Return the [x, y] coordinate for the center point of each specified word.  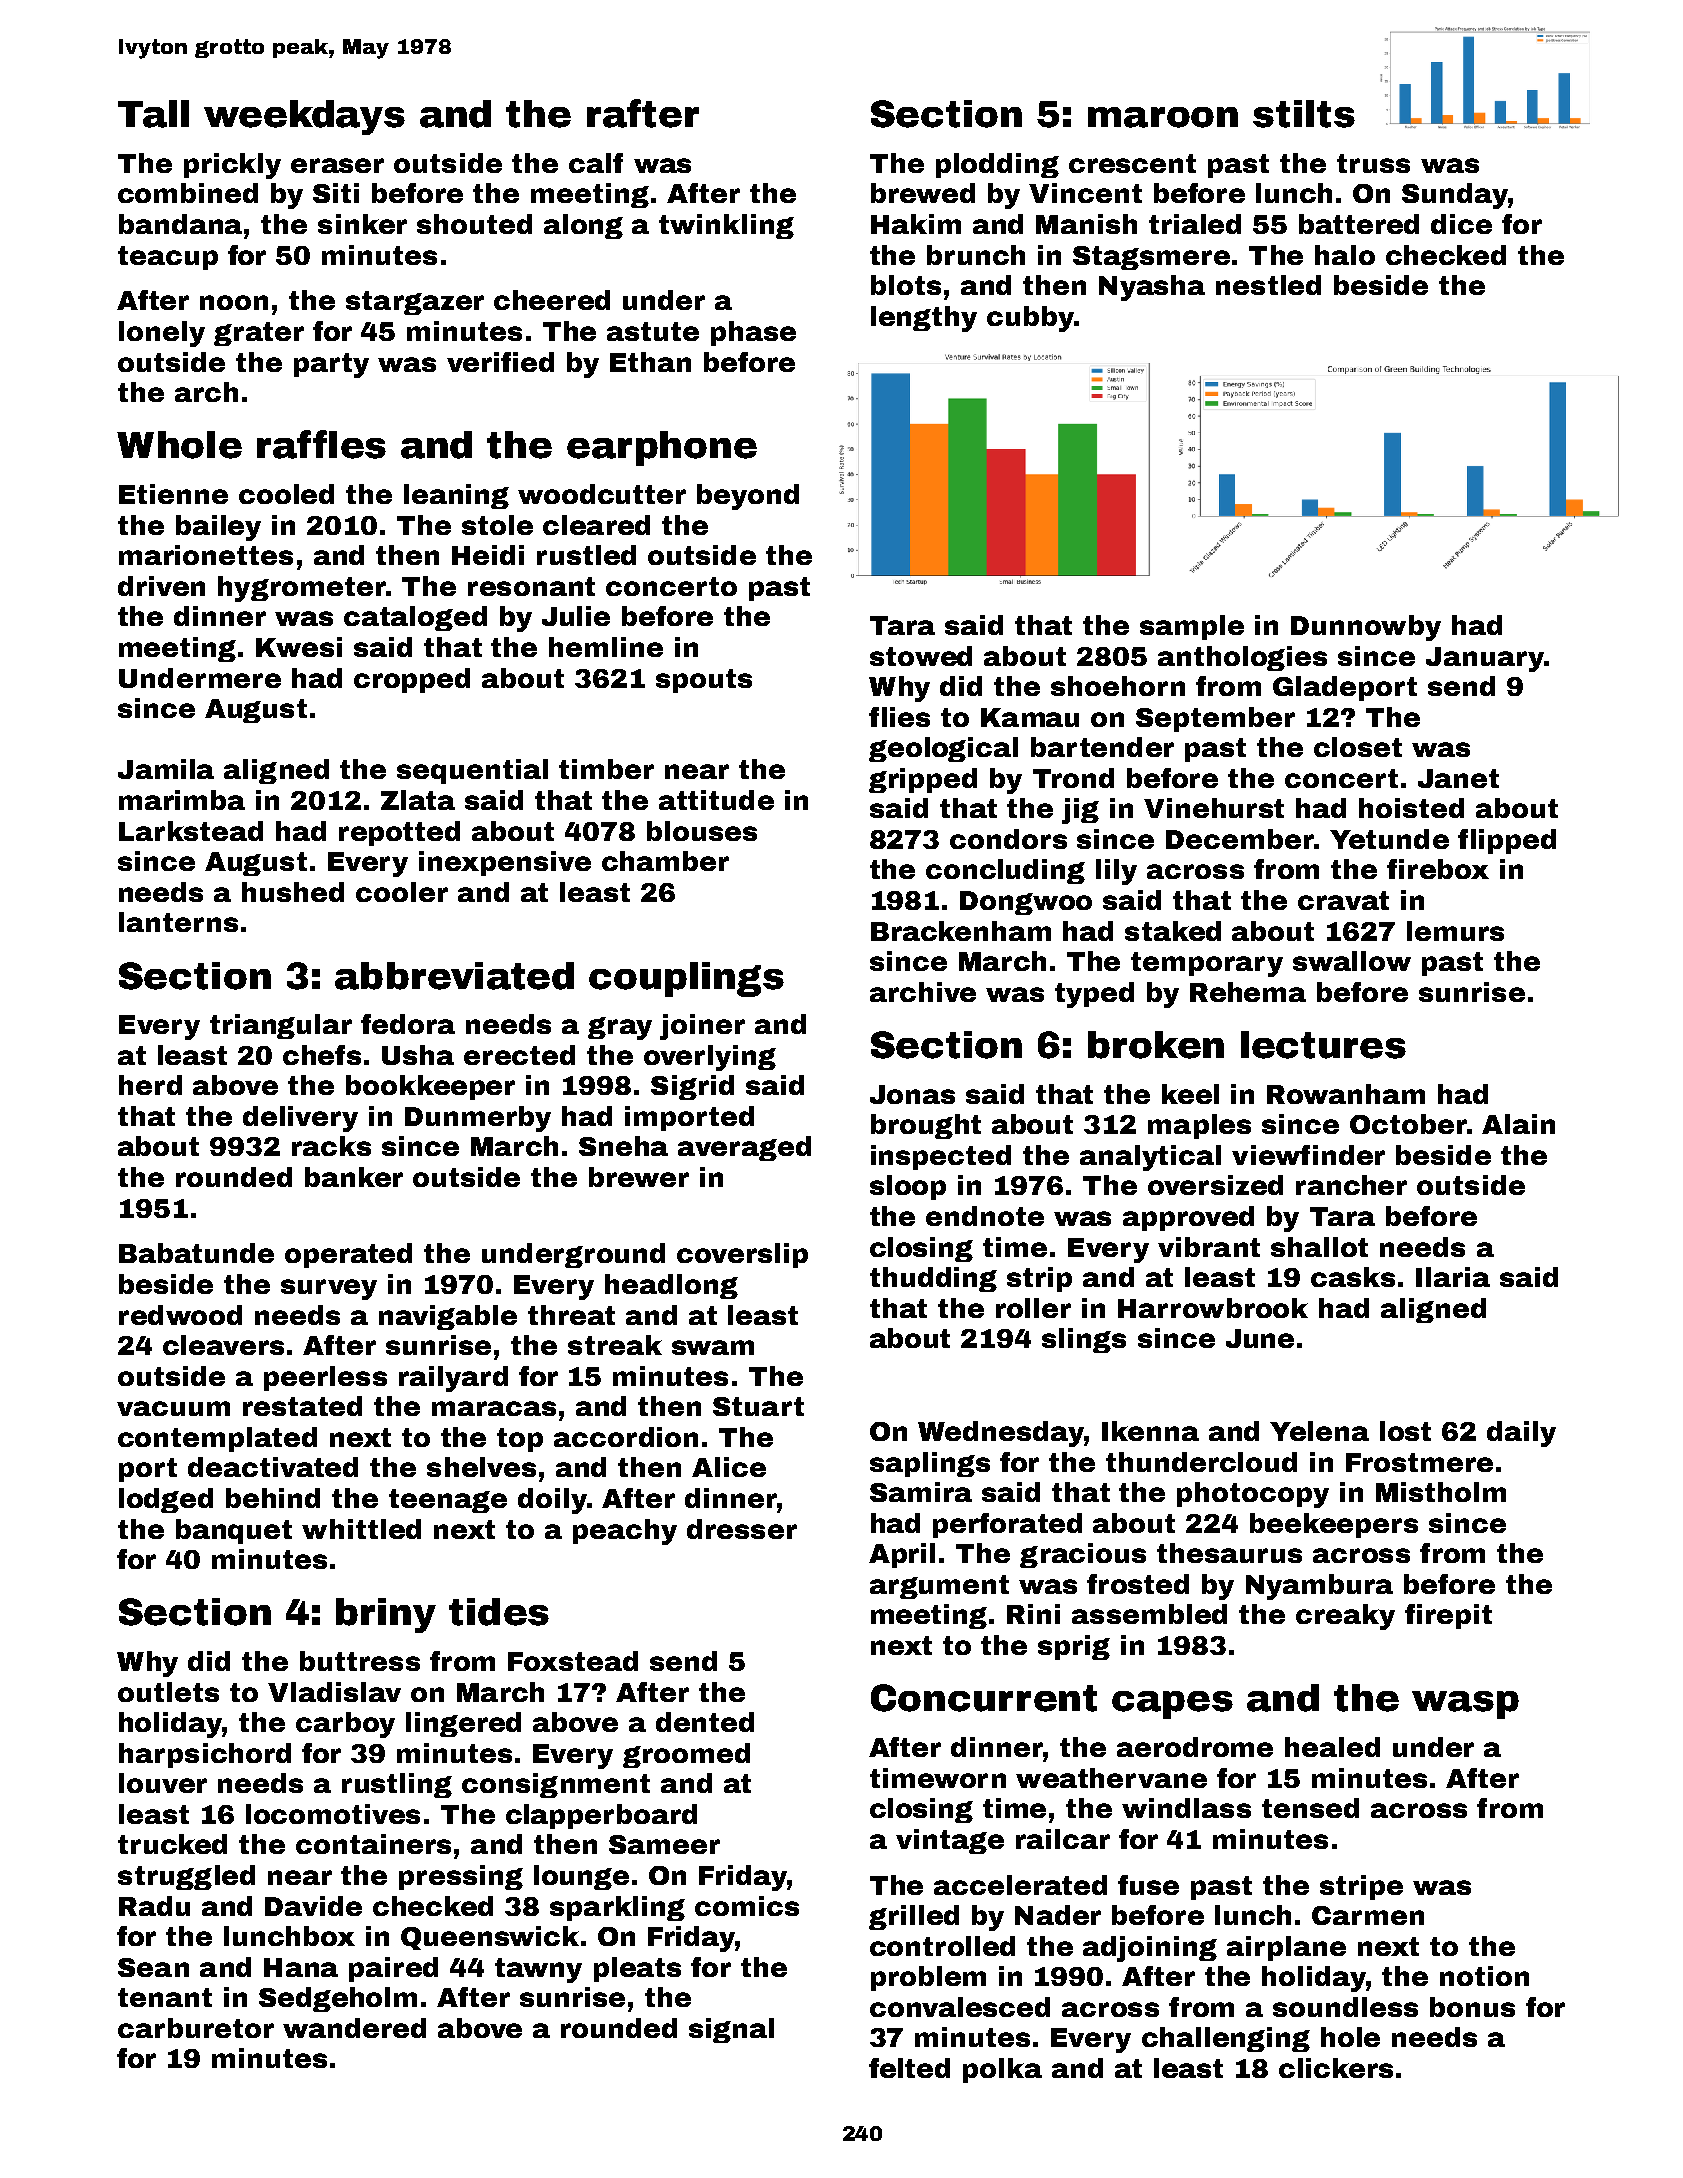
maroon [1163, 117]
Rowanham [1346, 1094]
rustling [397, 1785]
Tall [153, 114]
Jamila [166, 769]
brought [926, 1126]
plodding [997, 165]
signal [731, 2030]
